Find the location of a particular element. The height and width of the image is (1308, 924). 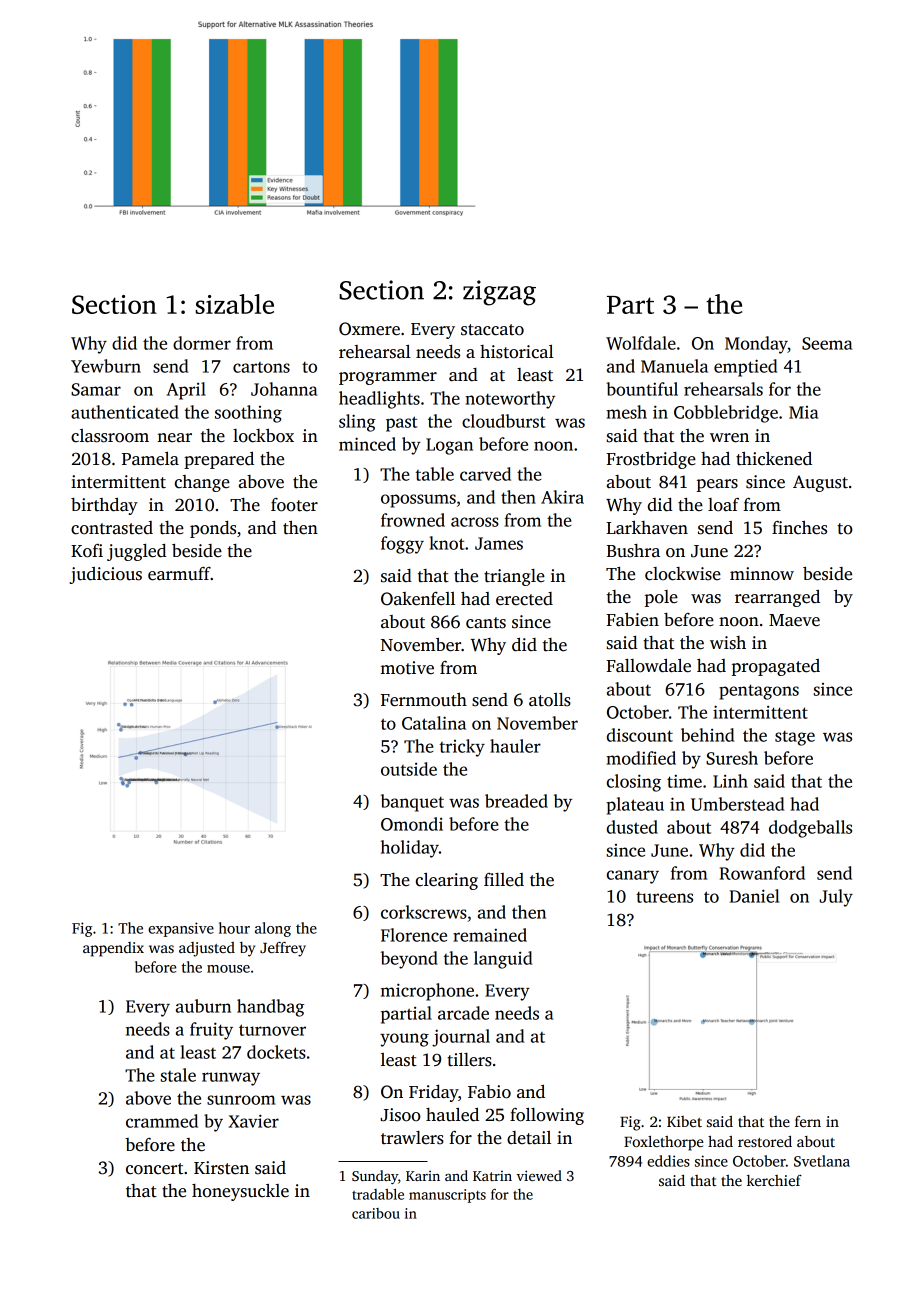

sizable is located at coordinates (235, 304).
